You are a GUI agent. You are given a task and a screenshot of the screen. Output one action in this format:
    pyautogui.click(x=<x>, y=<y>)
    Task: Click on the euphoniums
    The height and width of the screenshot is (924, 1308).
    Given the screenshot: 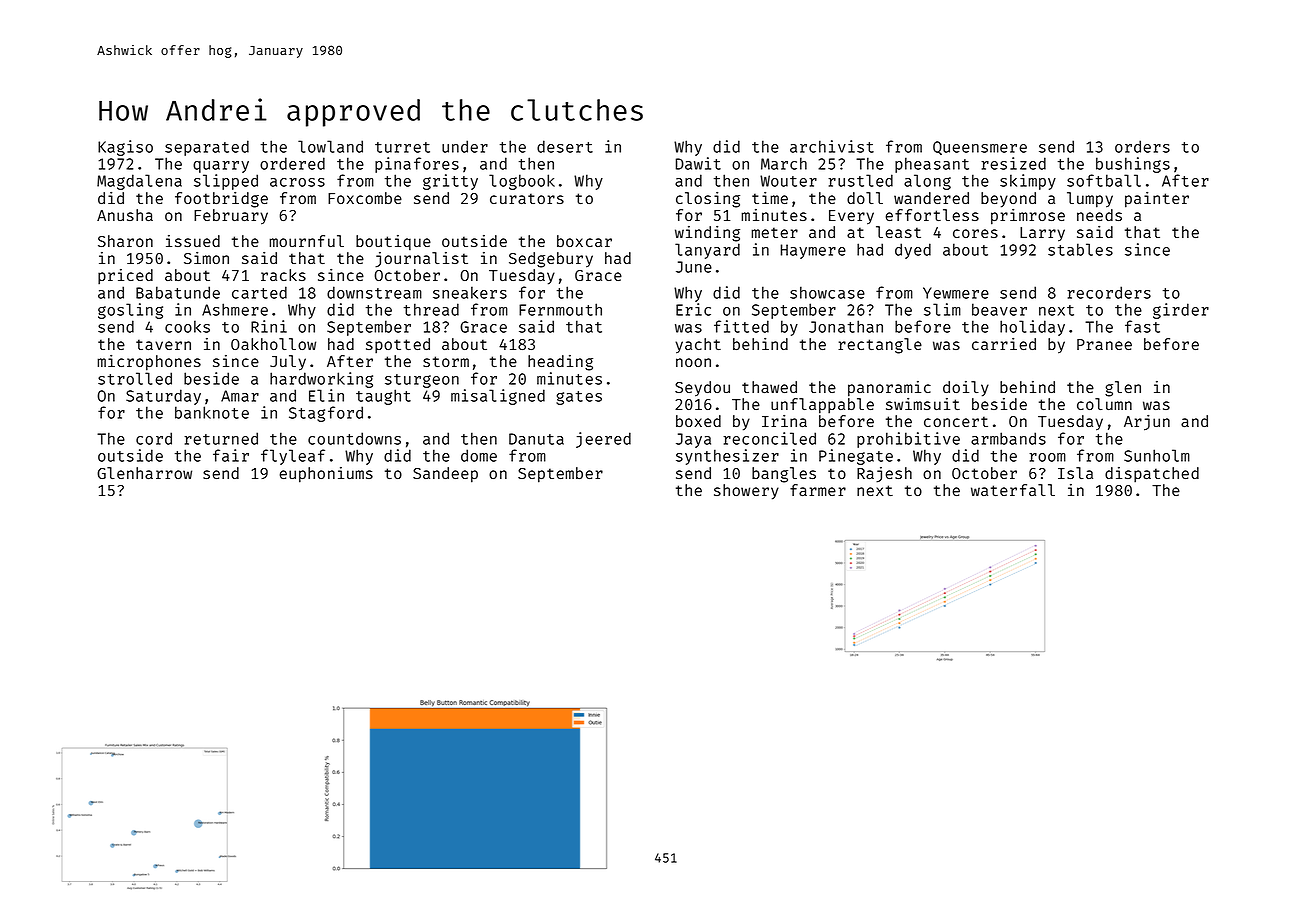 What is the action you would take?
    pyautogui.click(x=326, y=475)
